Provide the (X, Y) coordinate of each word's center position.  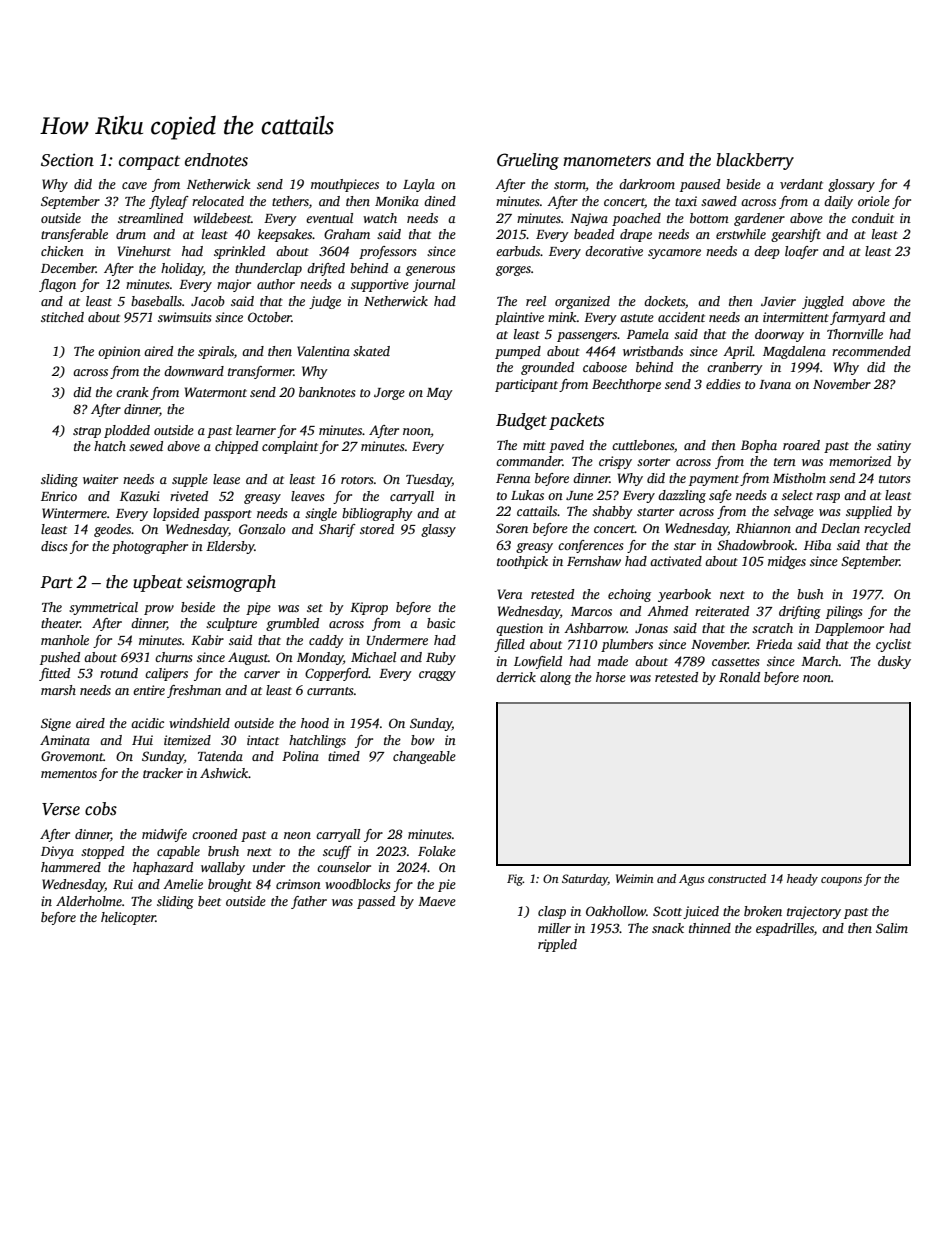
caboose (605, 367)
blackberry (755, 161)
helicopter (128, 918)
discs (54, 546)
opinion (119, 352)
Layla (419, 185)
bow (423, 740)
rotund (119, 673)
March (820, 661)
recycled (887, 529)
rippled (557, 945)
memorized (860, 461)
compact (149, 162)
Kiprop (369, 608)
